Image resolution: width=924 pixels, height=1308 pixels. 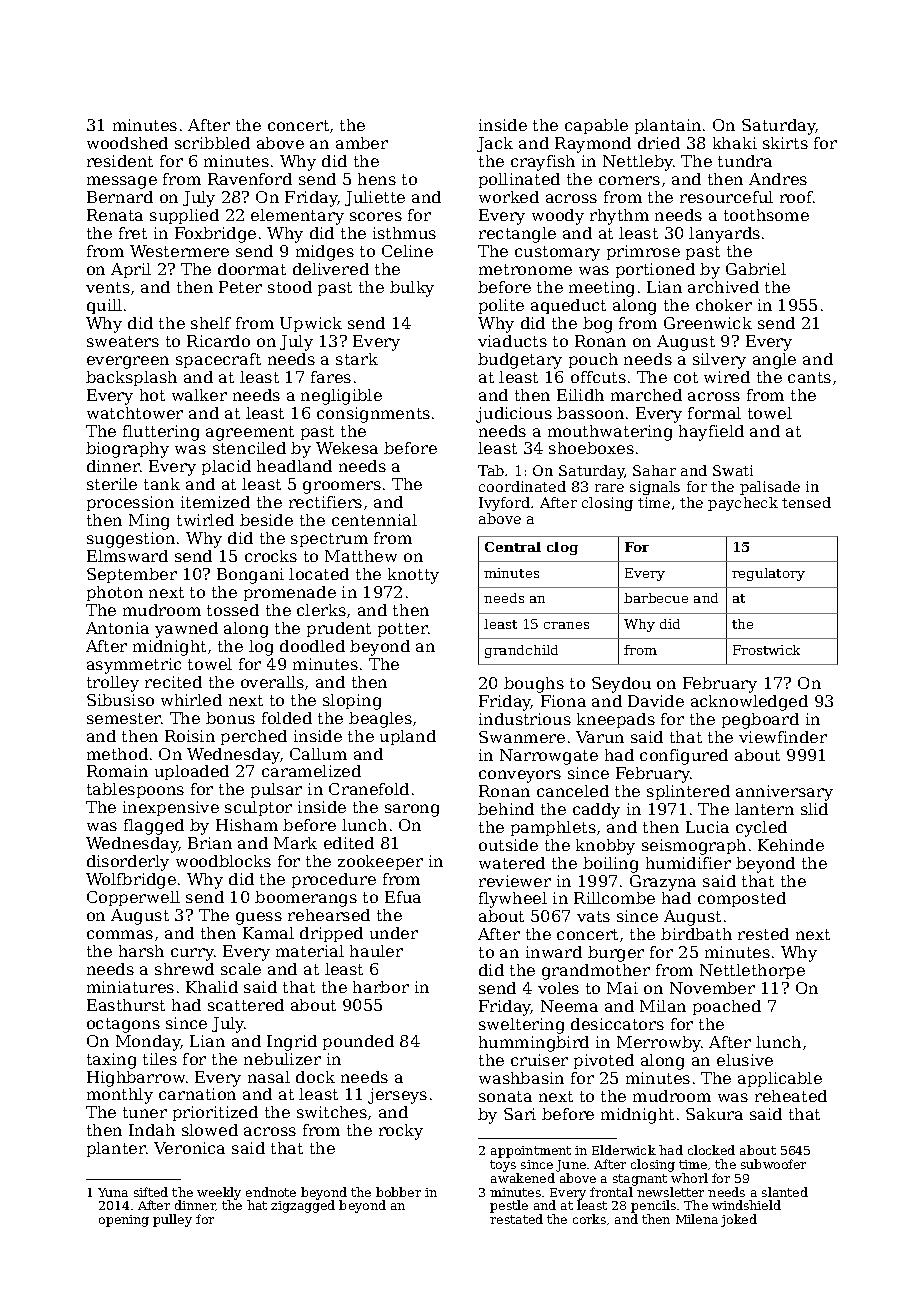 What do you see at coordinates (115, 593) in the document?
I see `photon` at bounding box center [115, 593].
